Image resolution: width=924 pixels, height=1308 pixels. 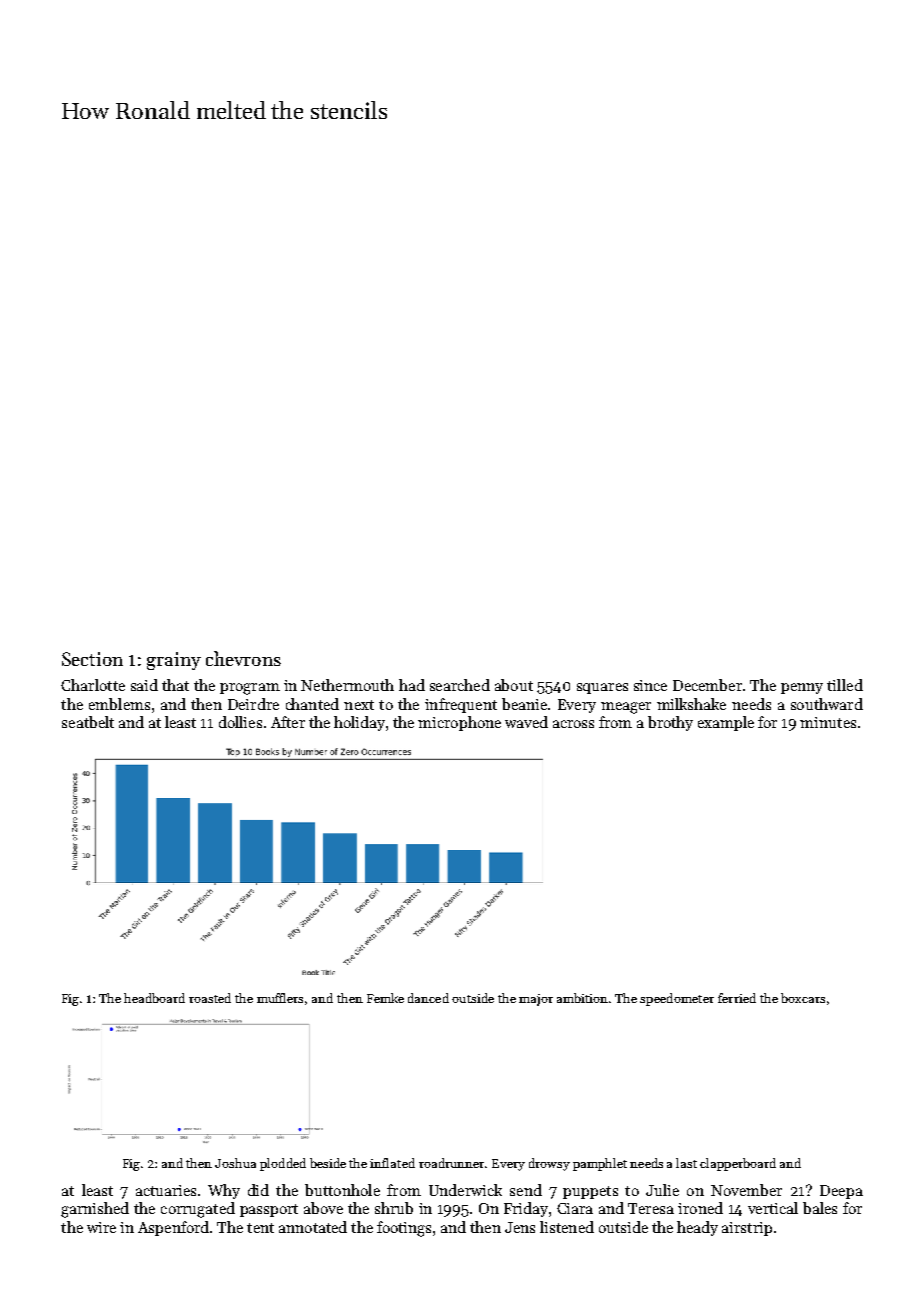 What do you see at coordinates (92, 659) in the page?
I see `Section` at bounding box center [92, 659].
